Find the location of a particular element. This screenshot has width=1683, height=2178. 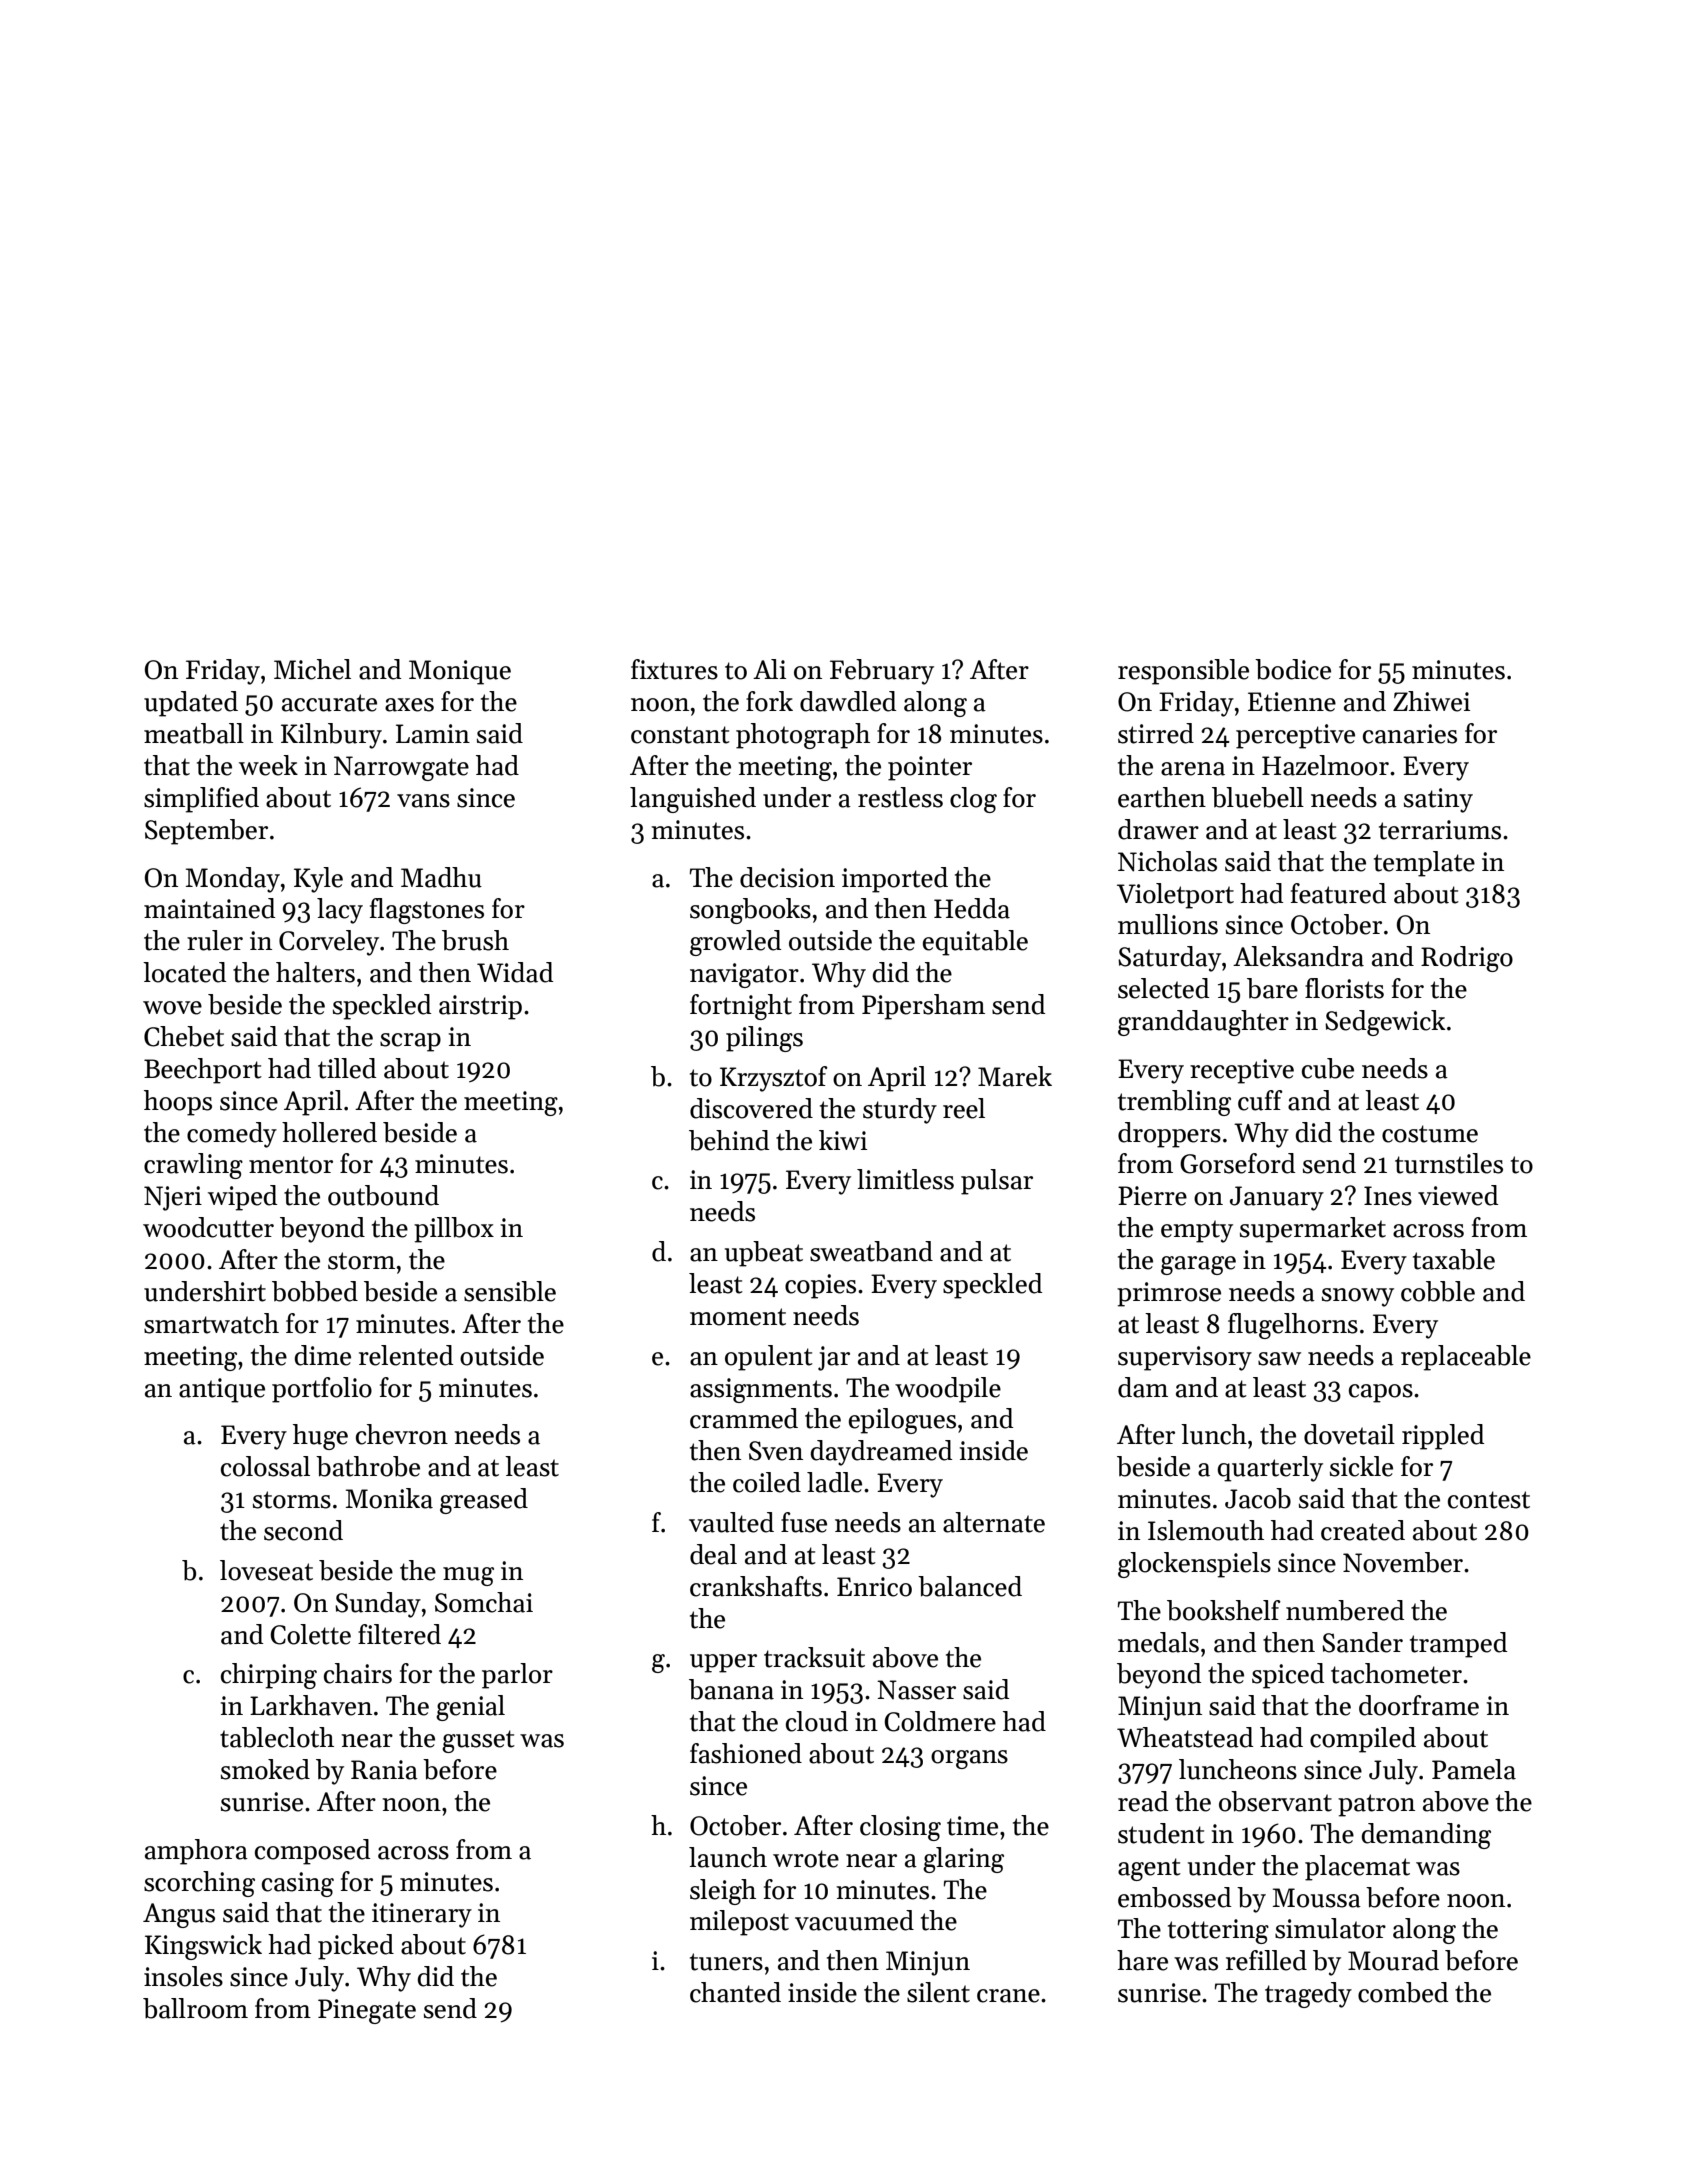

Michel is located at coordinates (312, 669).
